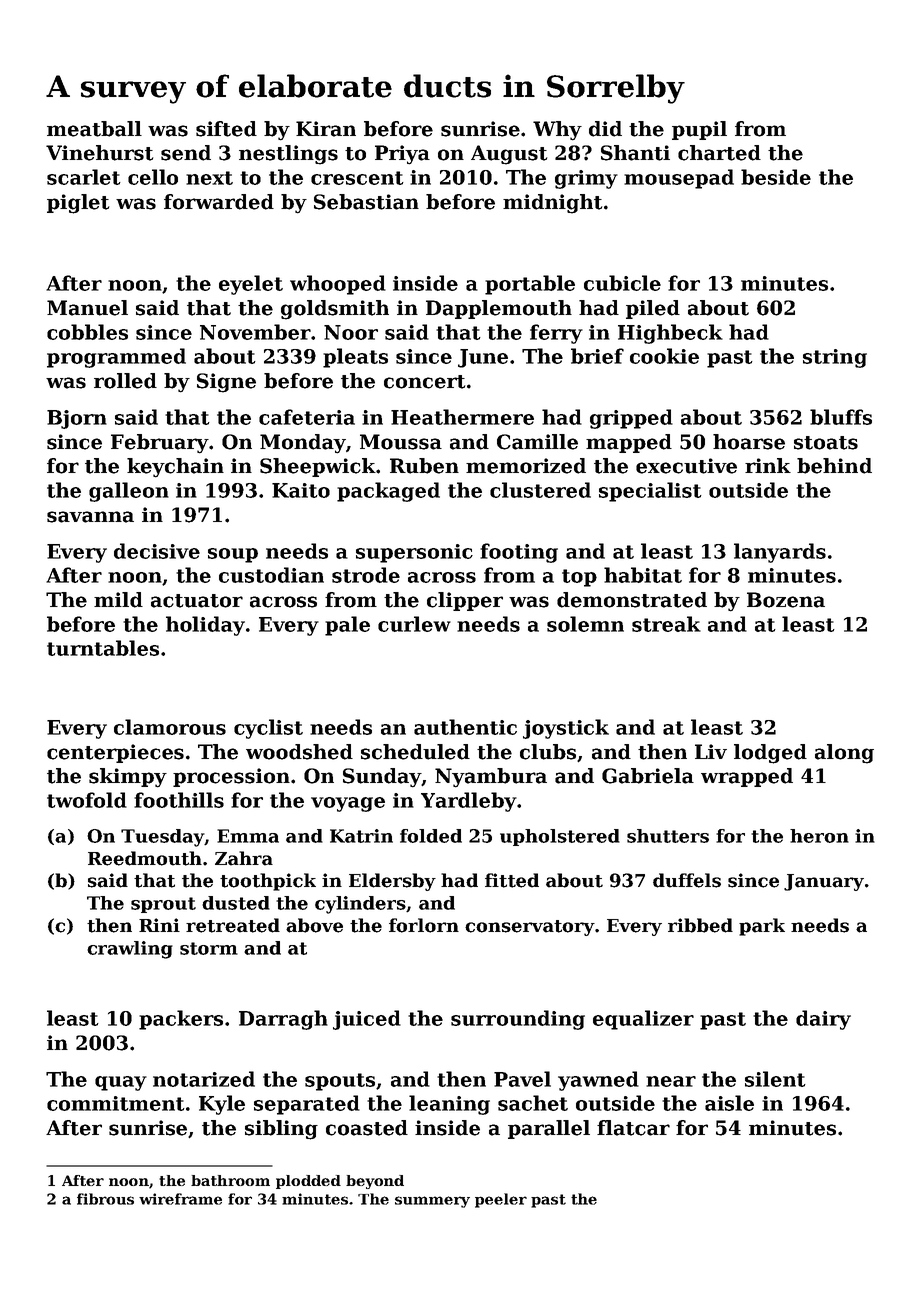 This page has width=924, height=1314. I want to click on leaning, so click(449, 1105).
